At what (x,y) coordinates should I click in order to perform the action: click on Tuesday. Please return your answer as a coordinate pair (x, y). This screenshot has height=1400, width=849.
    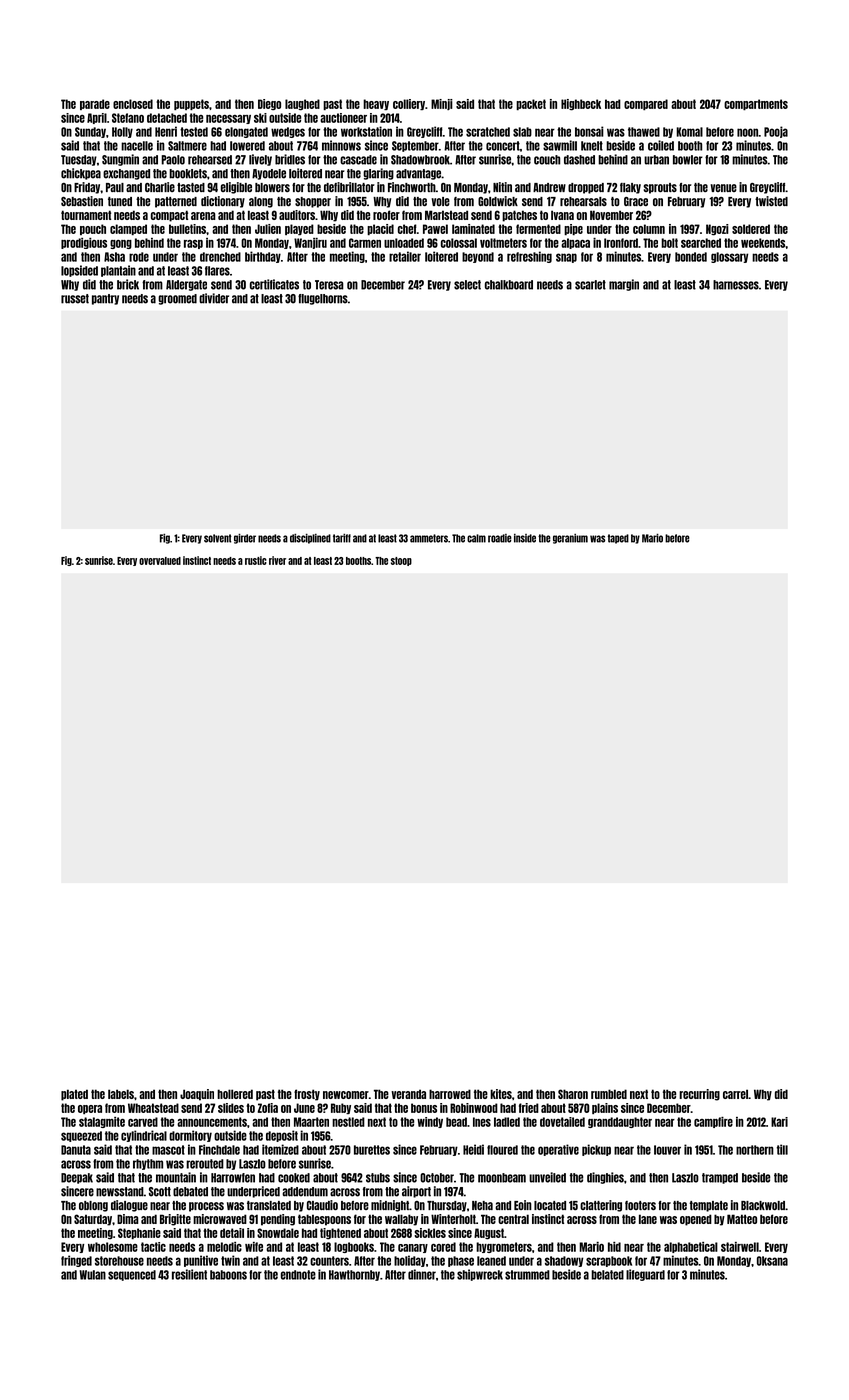
    Looking at the image, I should click on (79, 160).
